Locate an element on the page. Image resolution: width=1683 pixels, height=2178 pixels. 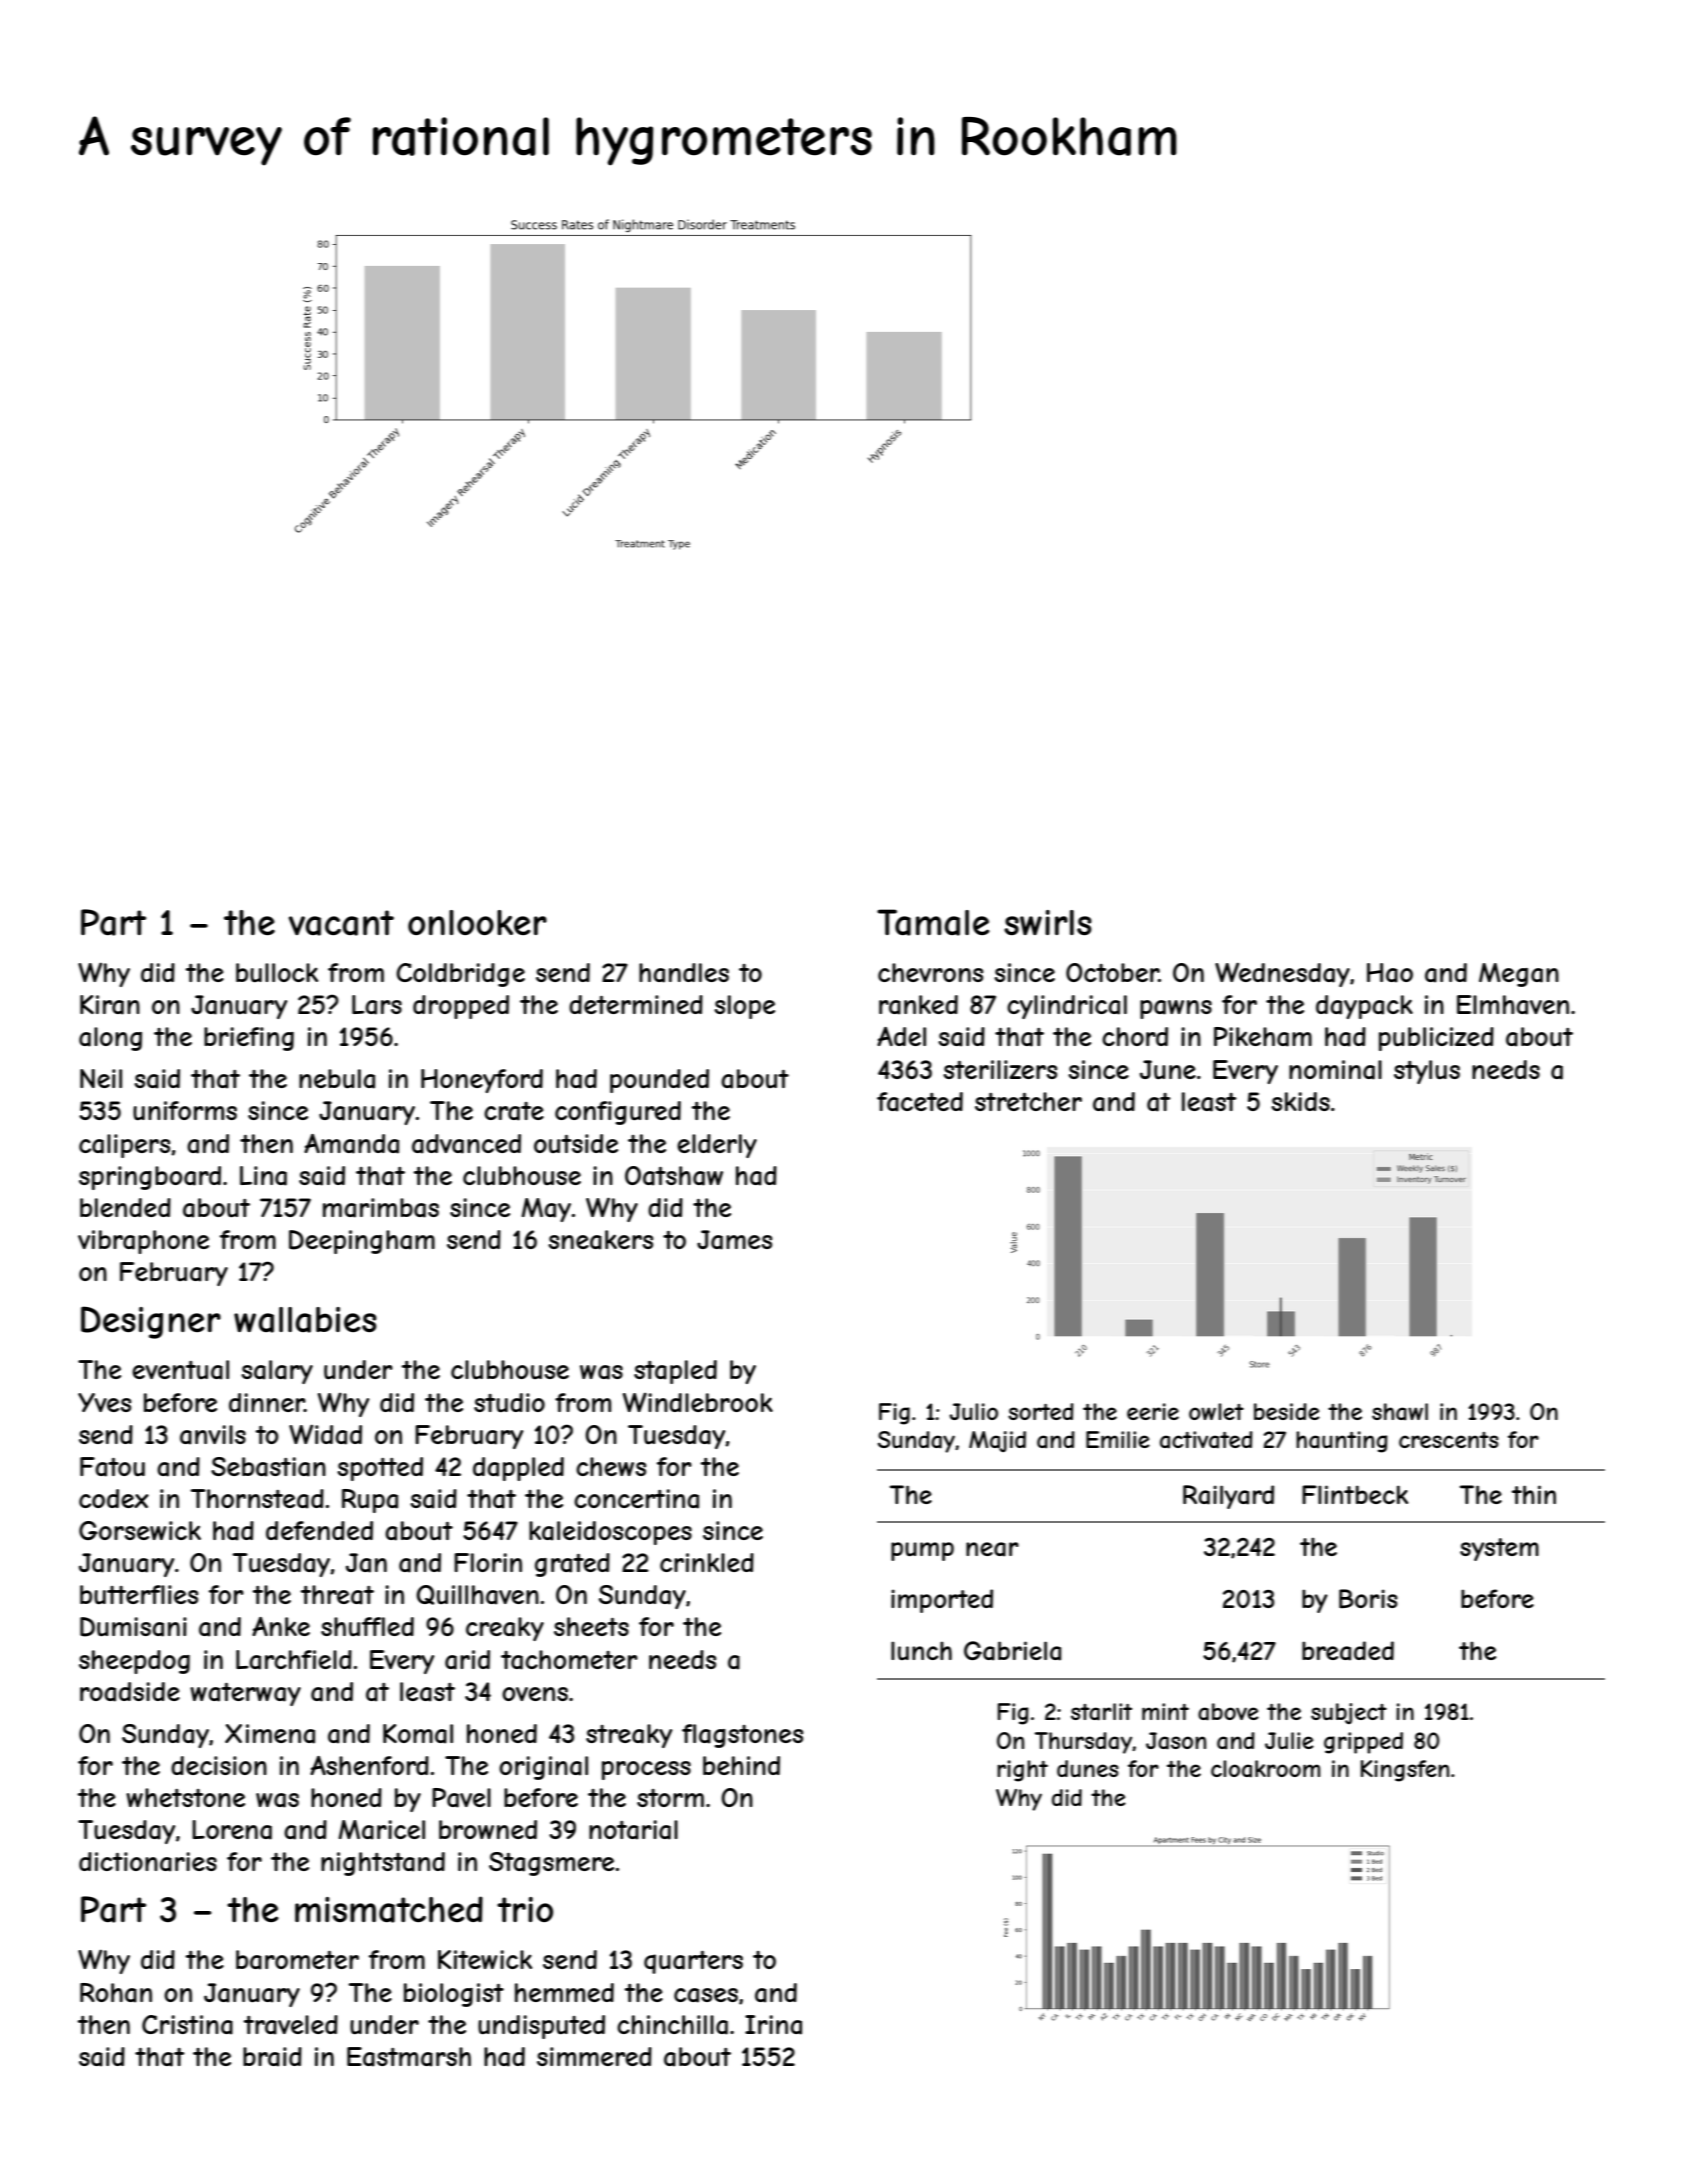
Fatou is located at coordinates (112, 1467).
